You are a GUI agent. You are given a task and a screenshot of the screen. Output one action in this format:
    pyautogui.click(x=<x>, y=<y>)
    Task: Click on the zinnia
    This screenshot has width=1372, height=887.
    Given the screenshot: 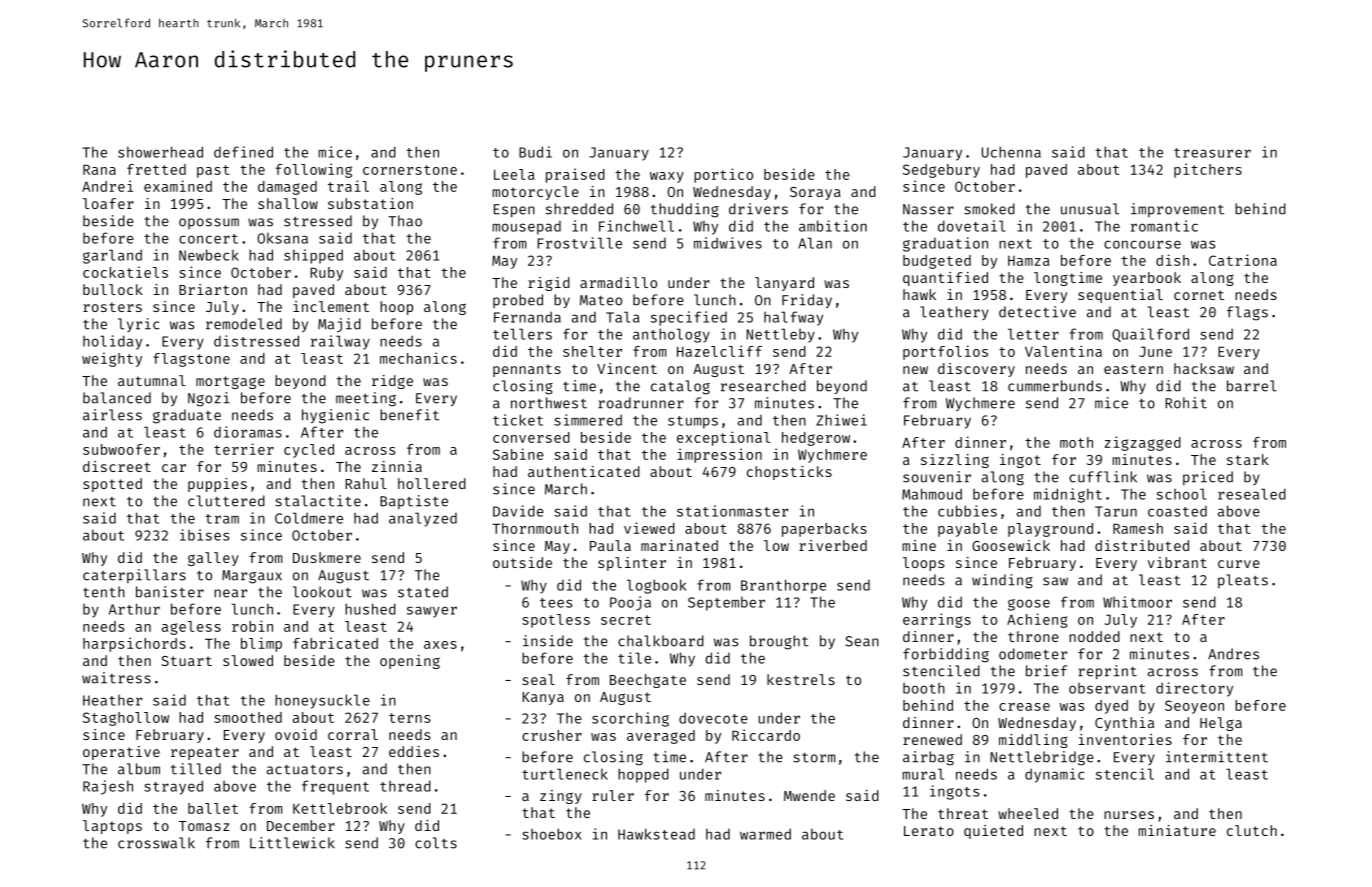 What is the action you would take?
    pyautogui.click(x=397, y=466)
